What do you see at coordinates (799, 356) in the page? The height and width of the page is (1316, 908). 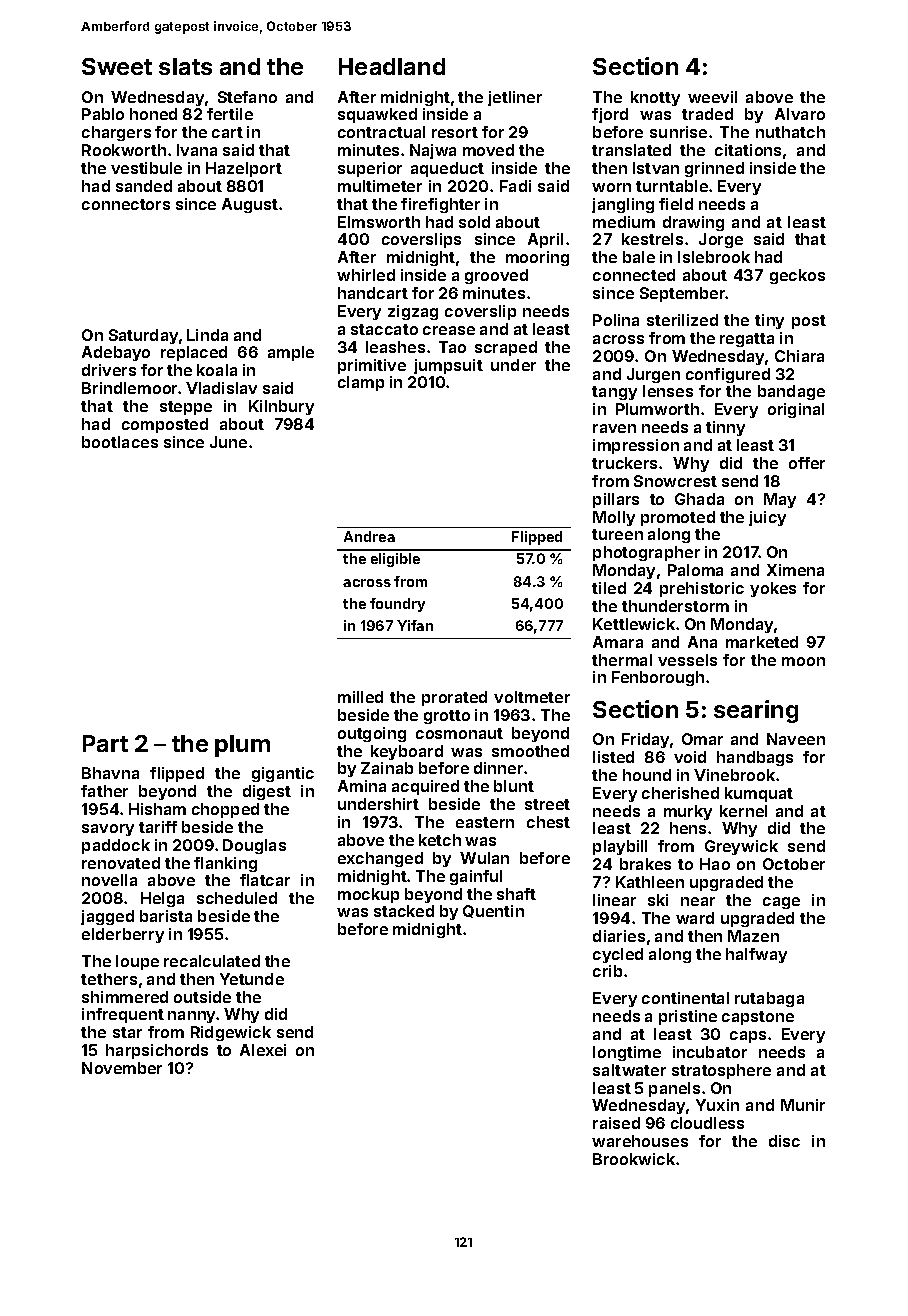 I see `Chiara` at bounding box center [799, 356].
